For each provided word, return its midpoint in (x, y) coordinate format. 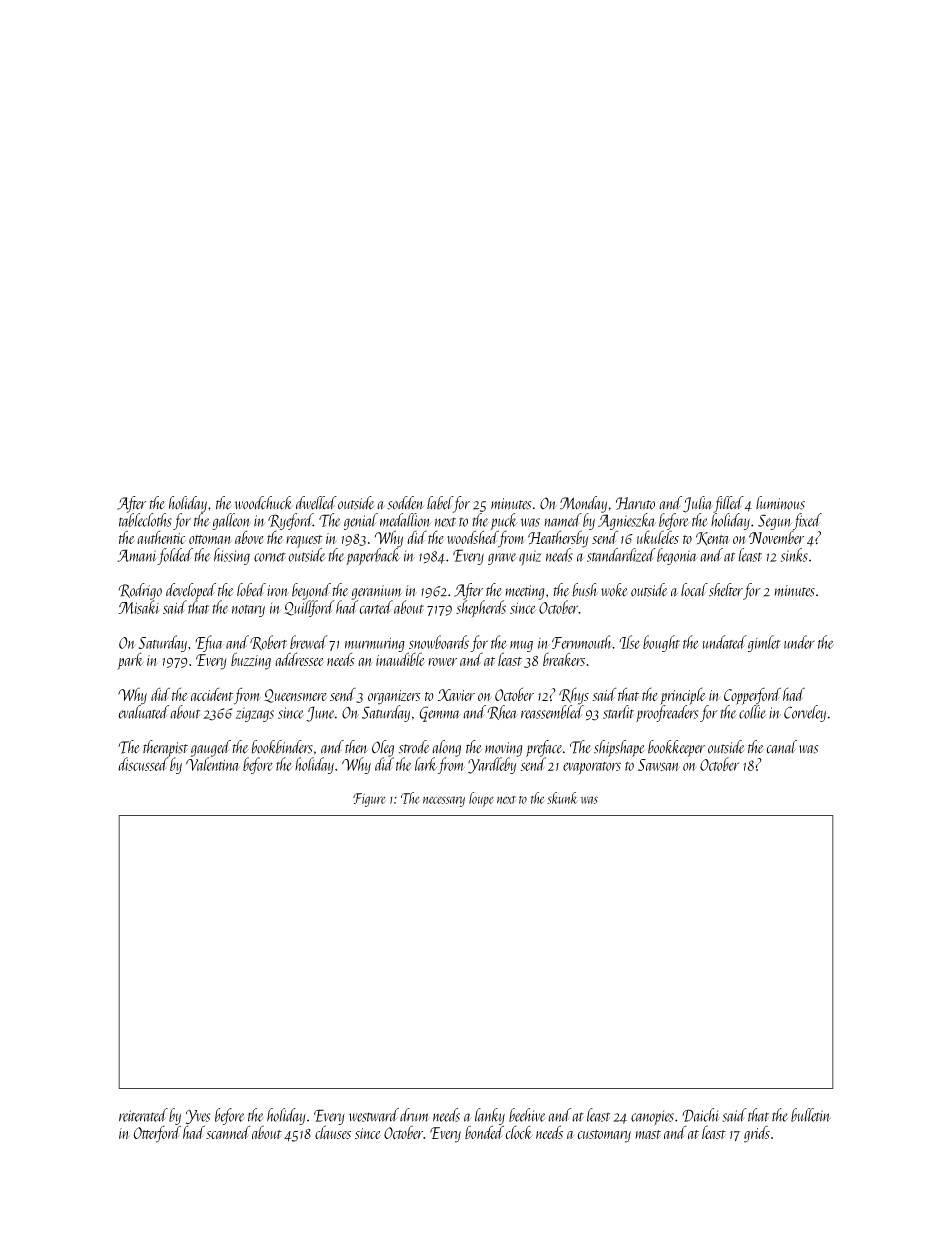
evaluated (143, 712)
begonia (677, 556)
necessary (444, 801)
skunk (562, 798)
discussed (143, 764)
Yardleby (492, 765)
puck (504, 522)
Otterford (157, 1134)
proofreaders (667, 713)
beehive (527, 1115)
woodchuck (263, 503)
